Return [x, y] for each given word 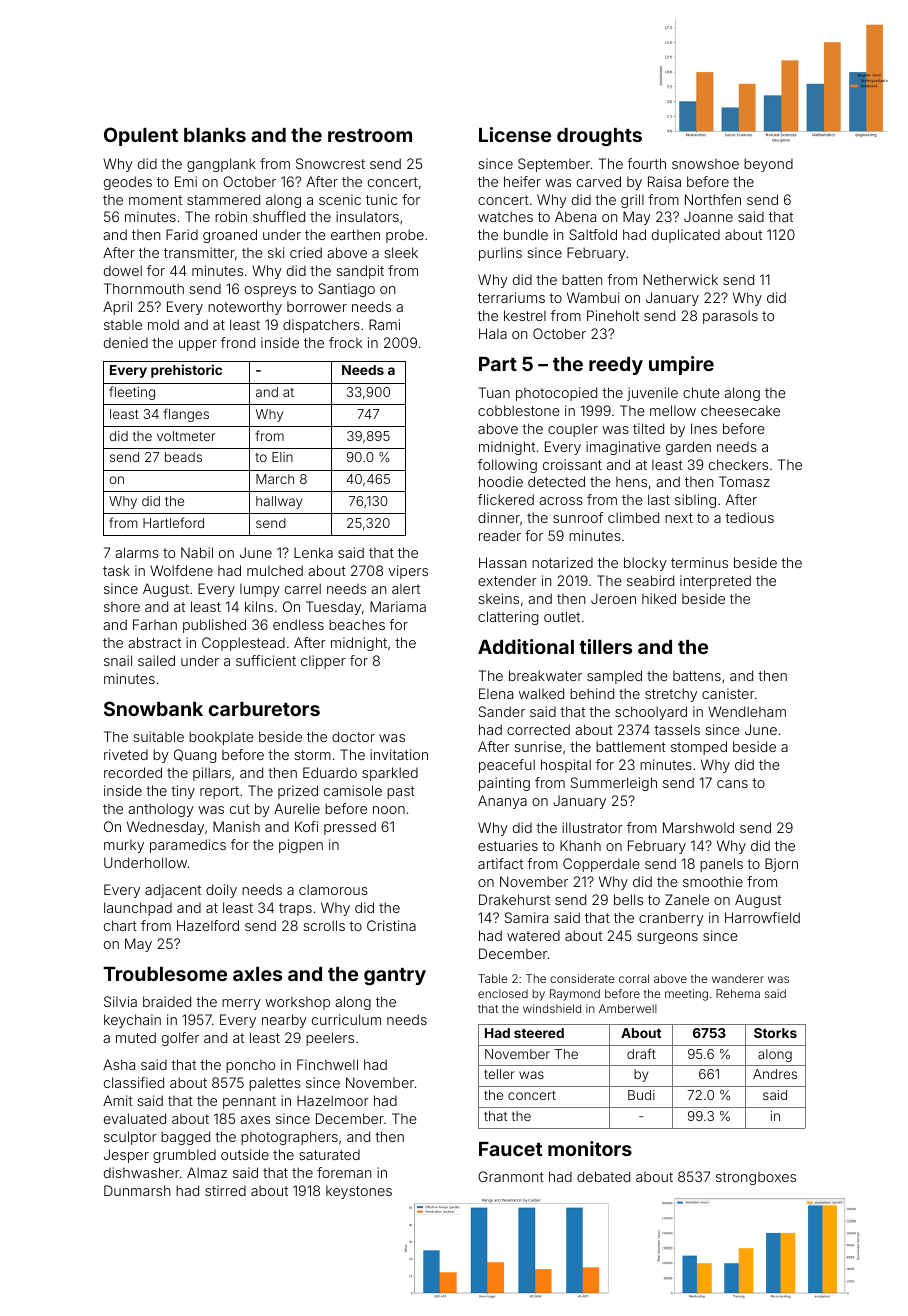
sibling [695, 501]
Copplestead [243, 644]
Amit [118, 1100]
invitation [399, 754]
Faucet [510, 1149]
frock [345, 342]
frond [238, 342]
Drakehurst [514, 899]
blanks [215, 135]
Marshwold [698, 827]
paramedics [188, 846]
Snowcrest [330, 163]
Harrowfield [762, 917]
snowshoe [705, 164]
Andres [775, 1074]
